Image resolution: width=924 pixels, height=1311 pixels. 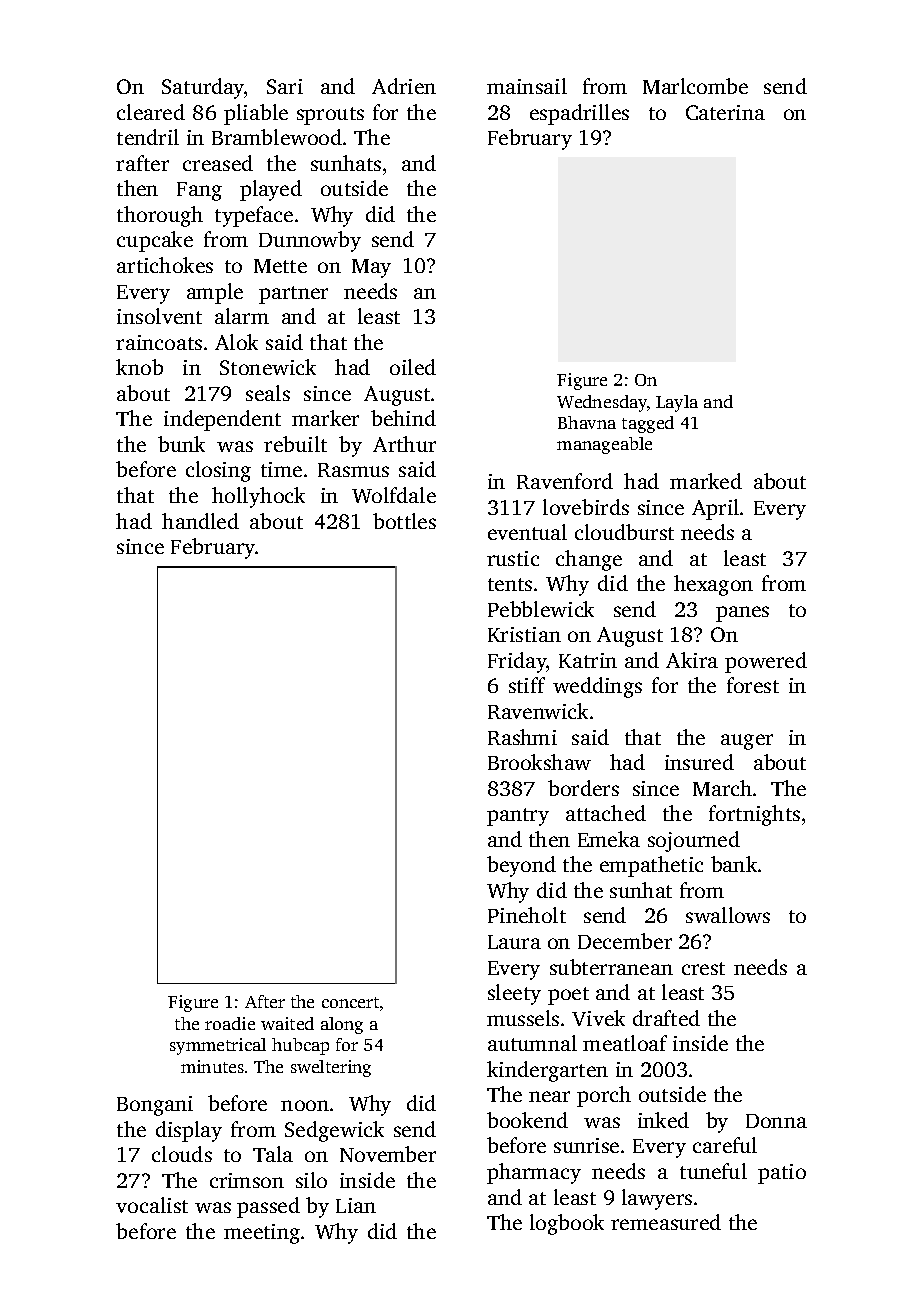 What do you see at coordinates (677, 403) in the page?
I see `Layla` at bounding box center [677, 403].
